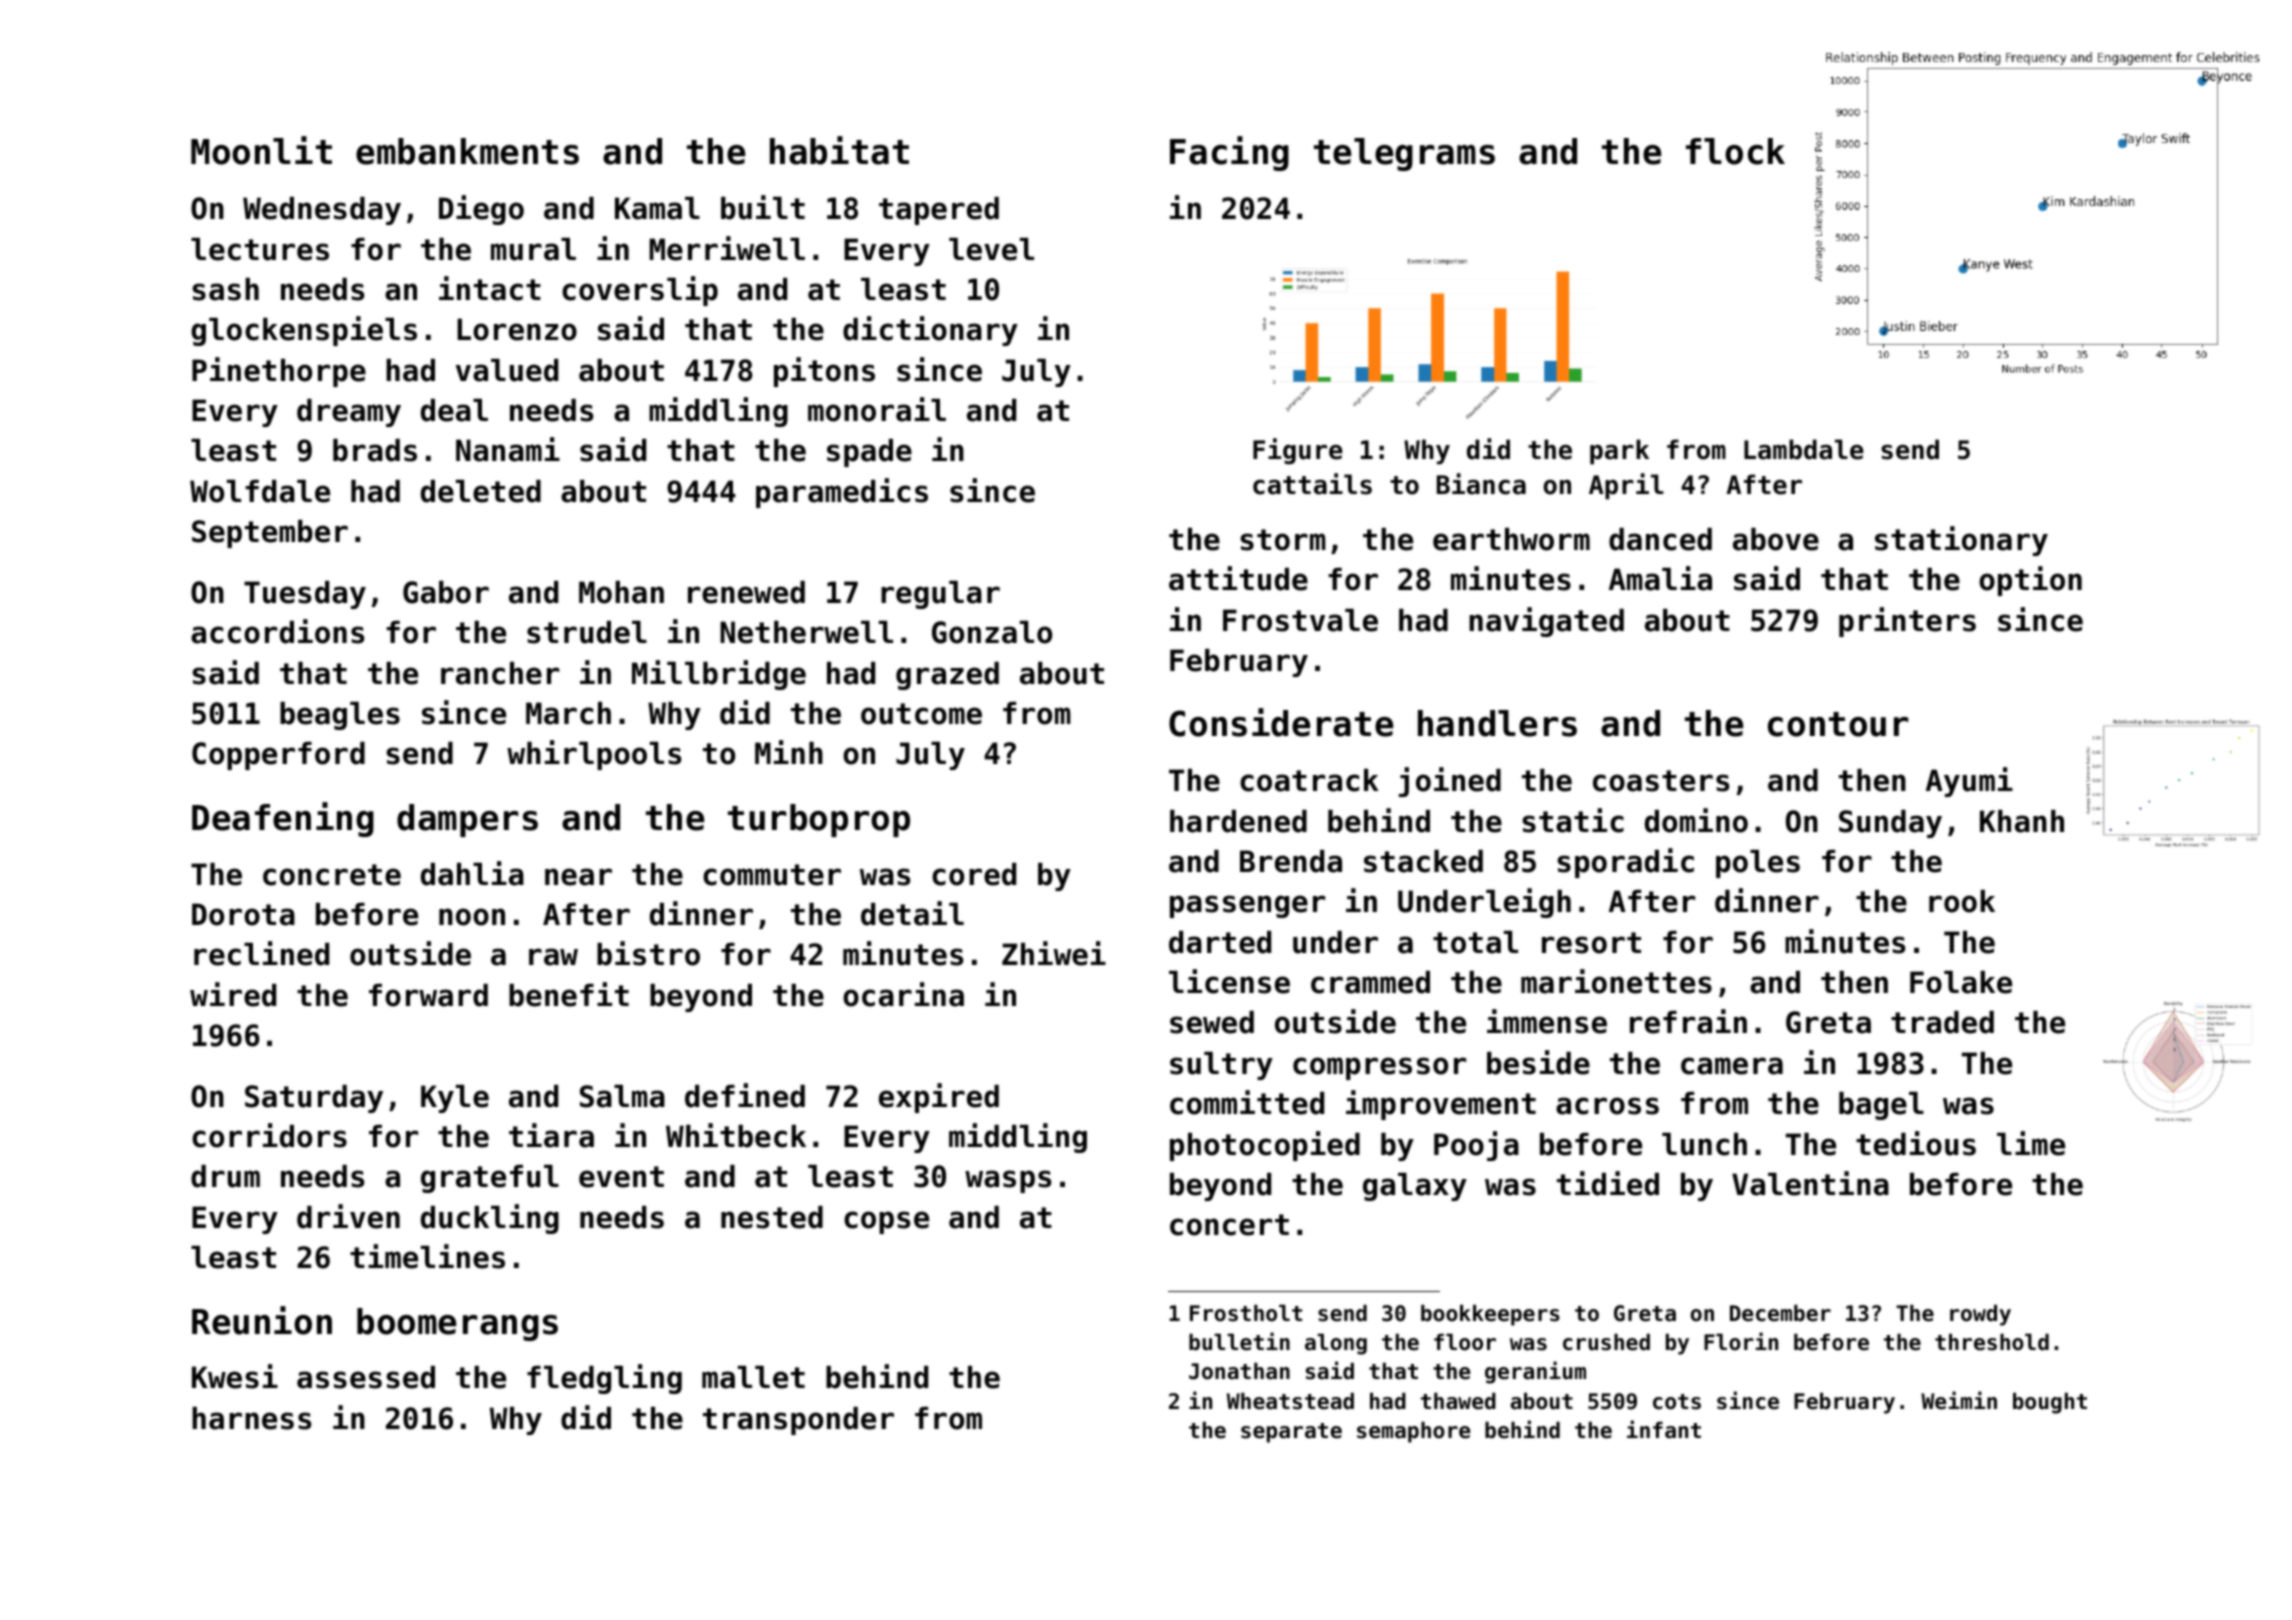 The image size is (2292, 1620). Describe the element at coordinates (1229, 1225) in the page. I see `concert` at that location.
